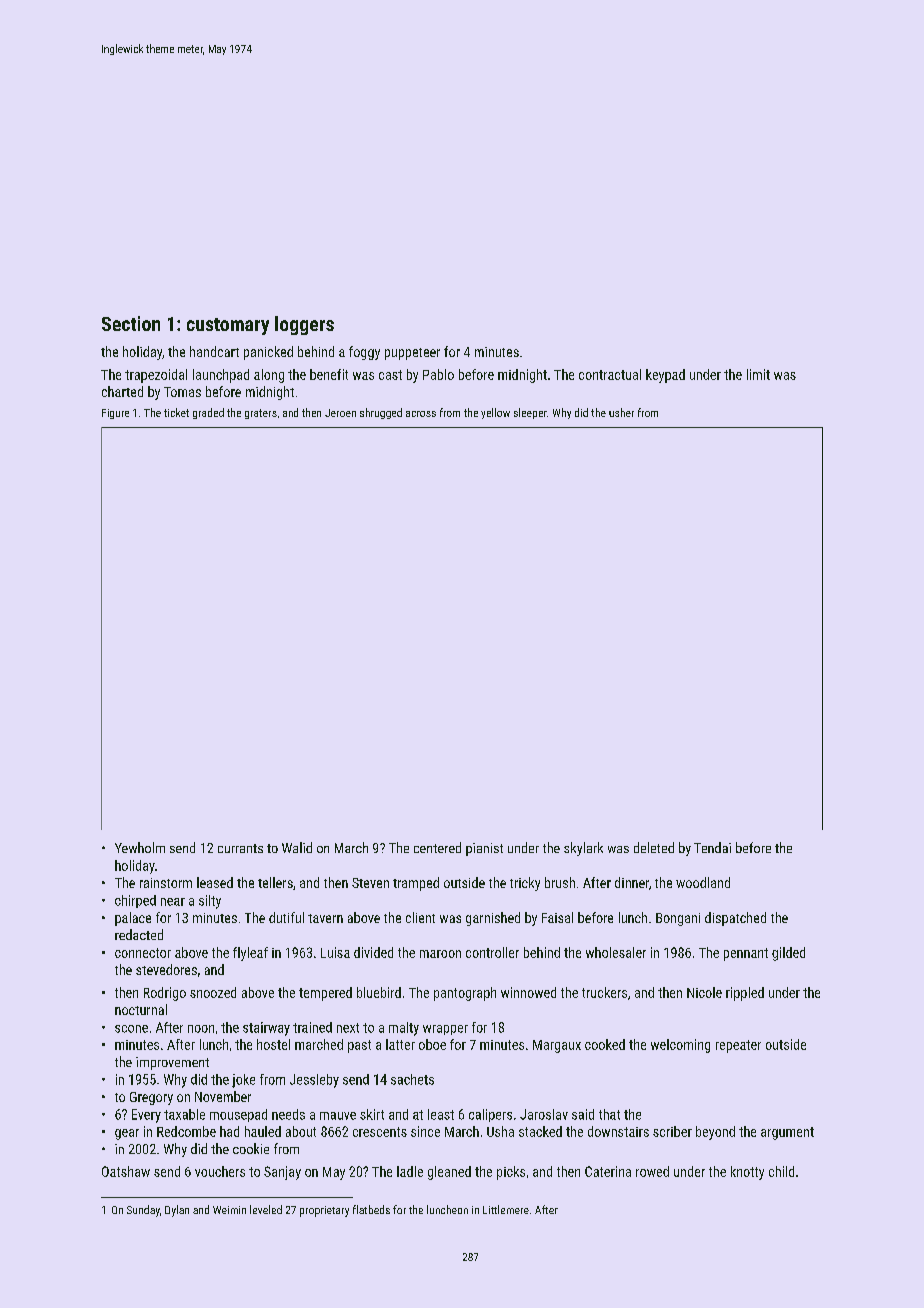  I want to click on contractual, so click(610, 374).
